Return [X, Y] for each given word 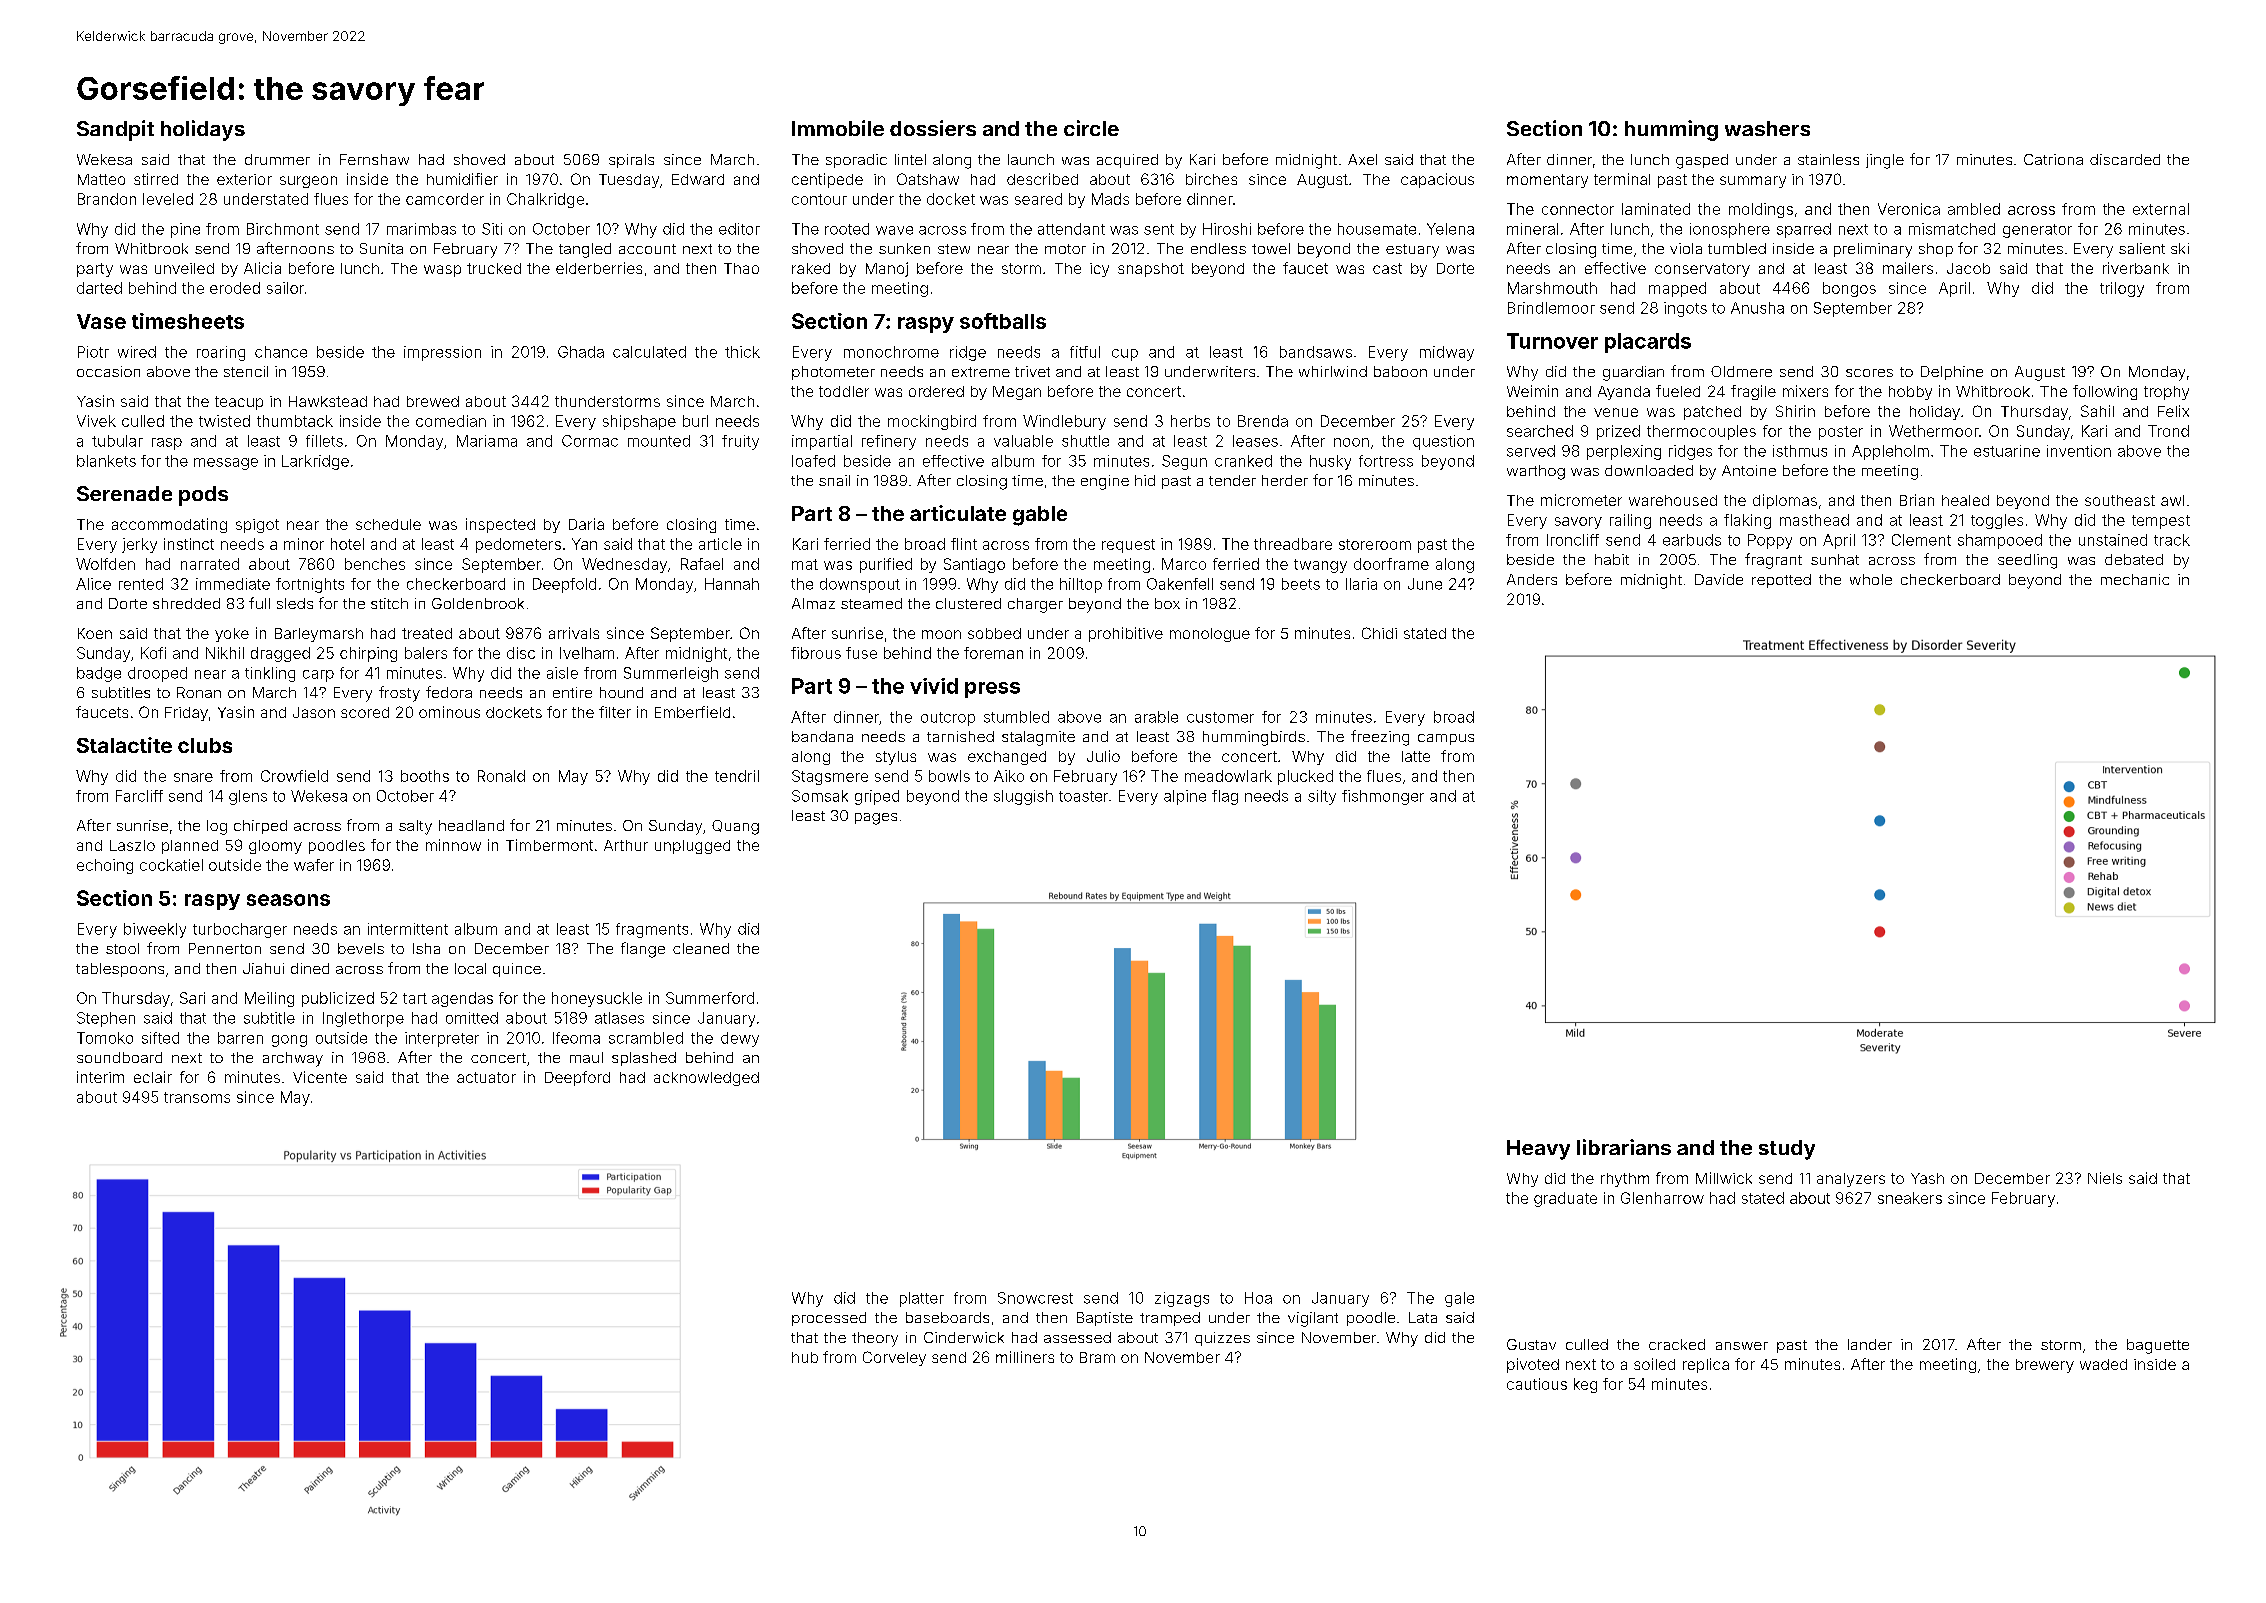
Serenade [124, 493]
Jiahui [263, 968]
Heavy [1538, 1150]
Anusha [1757, 308]
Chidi [1379, 633]
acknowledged [706, 1079]
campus [1446, 739]
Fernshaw [374, 159]
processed [829, 1319]
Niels [2105, 1178]
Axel [1362, 159]
